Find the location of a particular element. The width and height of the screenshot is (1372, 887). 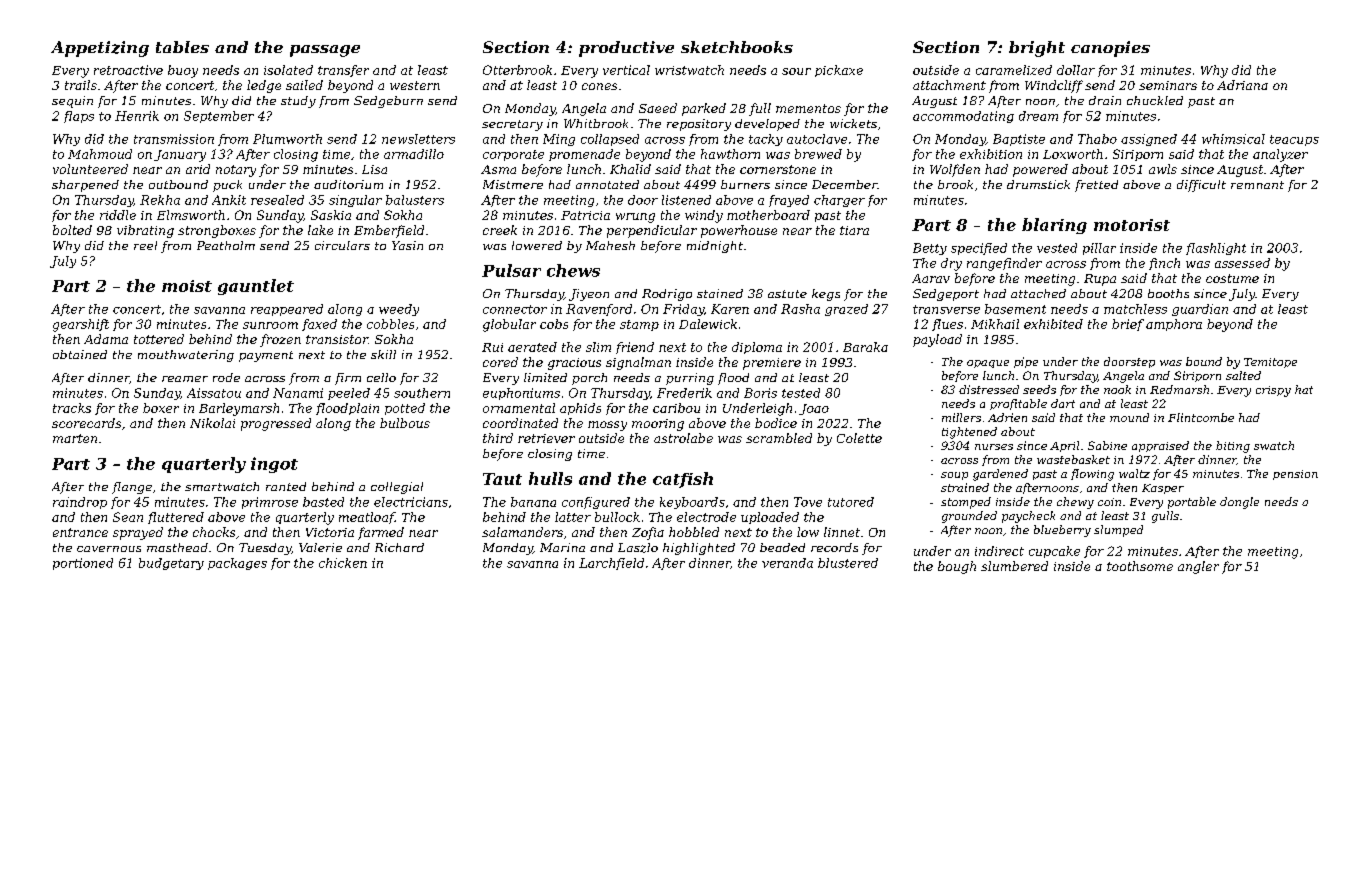

marten is located at coordinates (75, 438).
